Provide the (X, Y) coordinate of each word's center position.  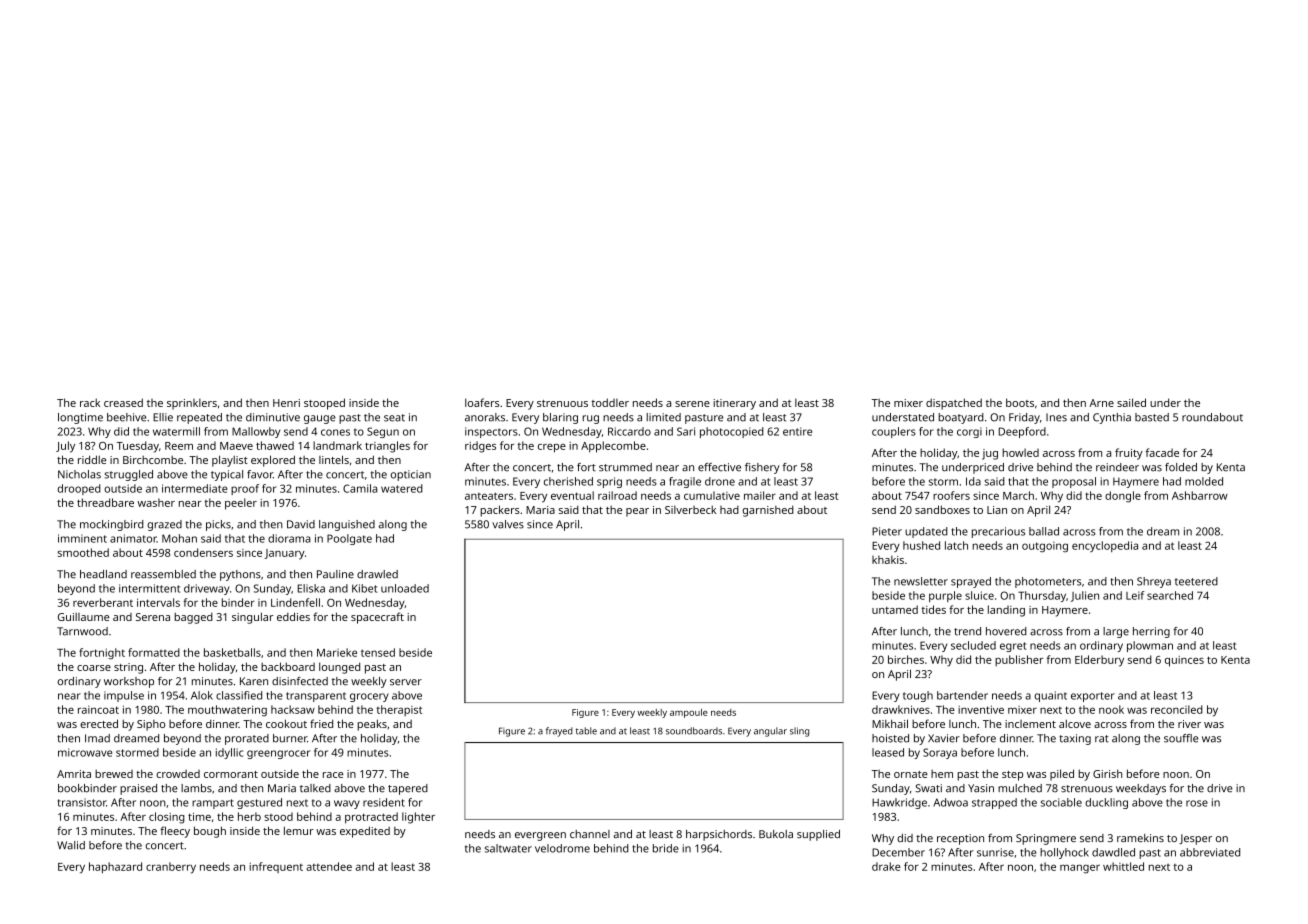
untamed (895, 609)
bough (210, 832)
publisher (1019, 661)
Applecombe (613, 447)
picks (218, 525)
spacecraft (377, 618)
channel (590, 834)
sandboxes (942, 509)
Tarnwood (82, 631)
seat (394, 418)
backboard (288, 666)
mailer (760, 495)
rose (1197, 803)
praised (138, 789)
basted (1152, 417)
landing (1006, 611)
